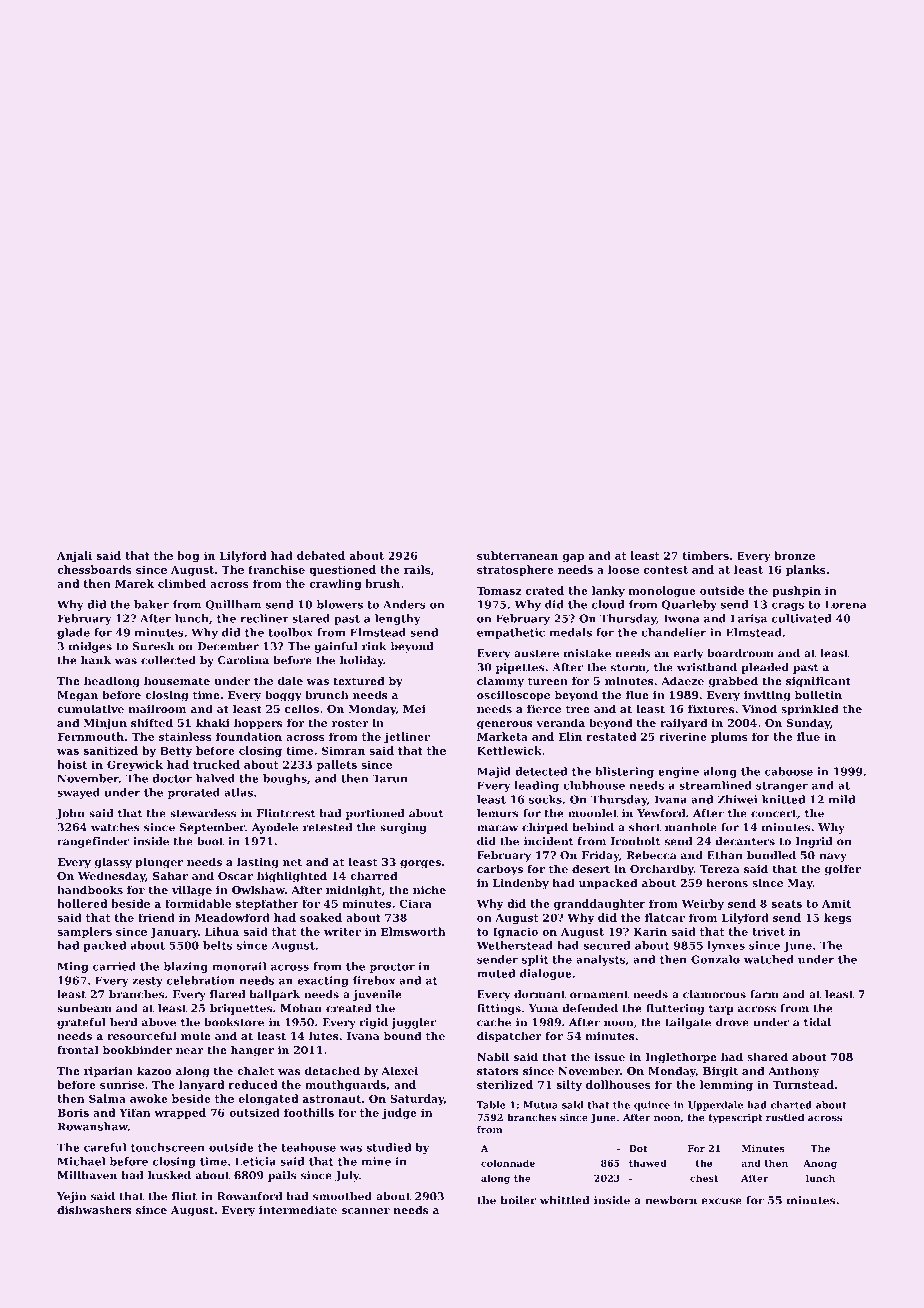 Image resolution: width=924 pixels, height=1308 pixels. I want to click on Tarun, so click(390, 778).
